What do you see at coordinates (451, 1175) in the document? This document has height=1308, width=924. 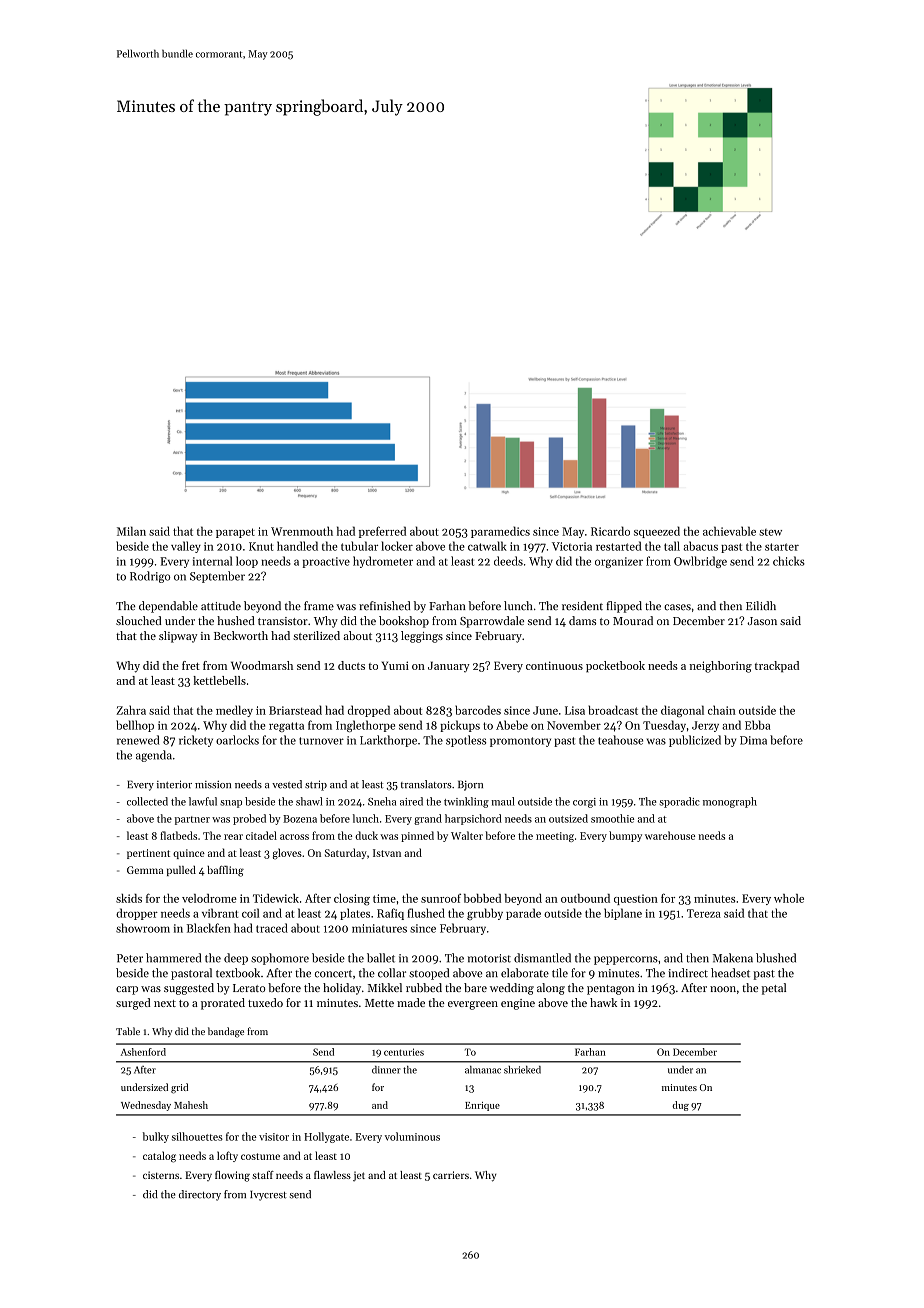 I see `carriers` at bounding box center [451, 1175].
